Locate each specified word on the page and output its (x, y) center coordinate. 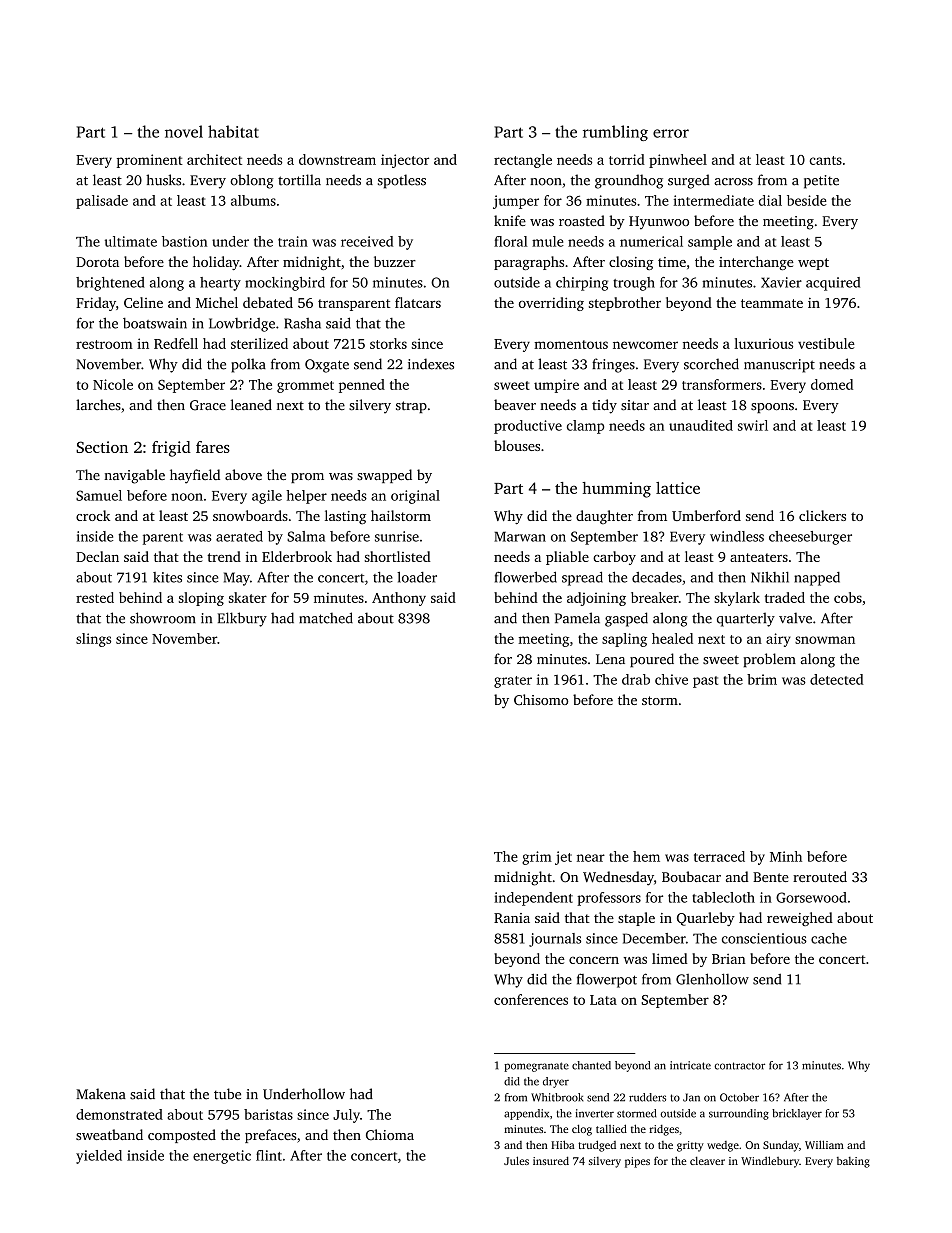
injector (405, 161)
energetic (222, 1157)
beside (807, 200)
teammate (772, 303)
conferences (531, 999)
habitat (233, 131)
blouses (517, 445)
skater (248, 597)
